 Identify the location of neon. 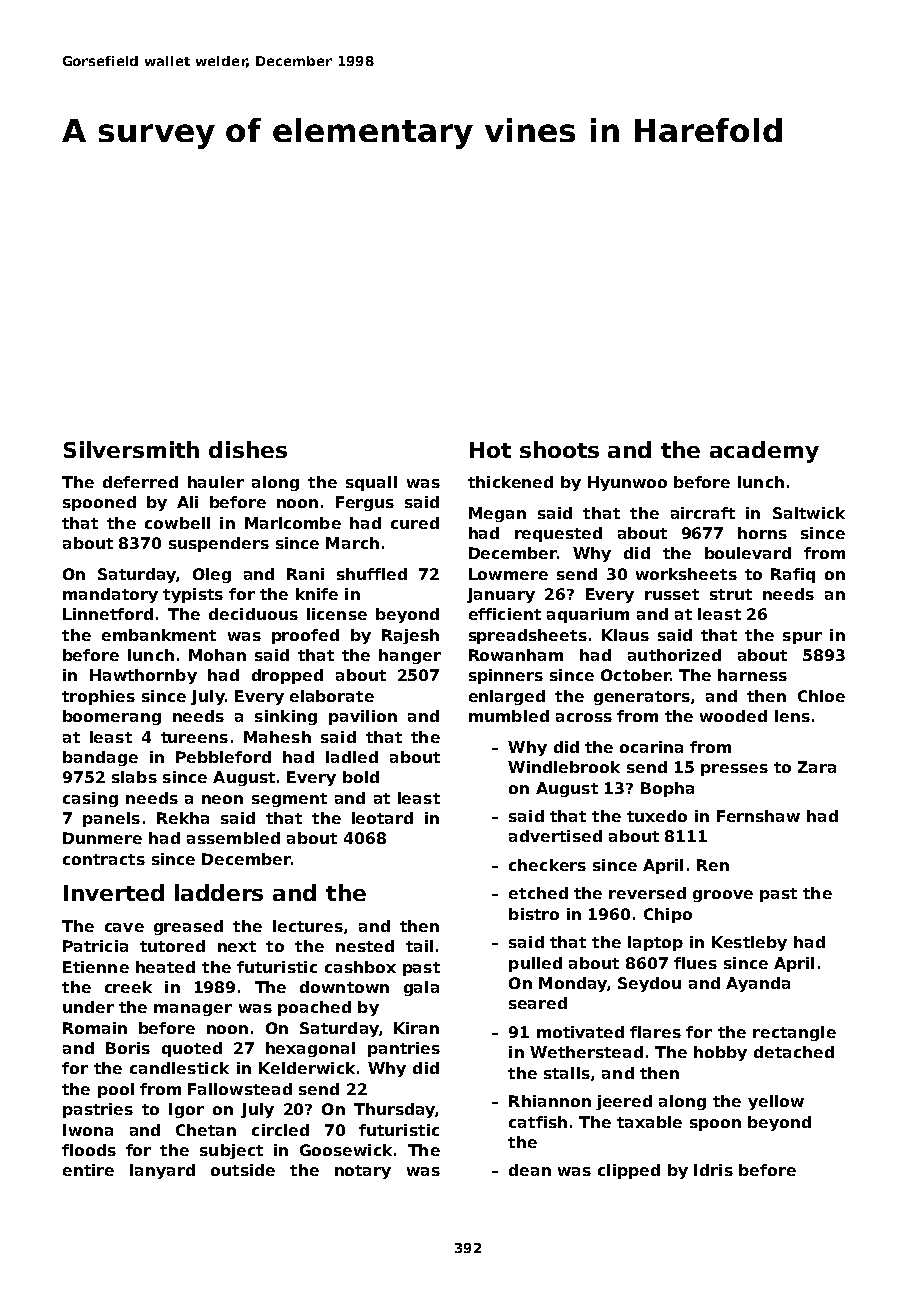
(222, 799).
